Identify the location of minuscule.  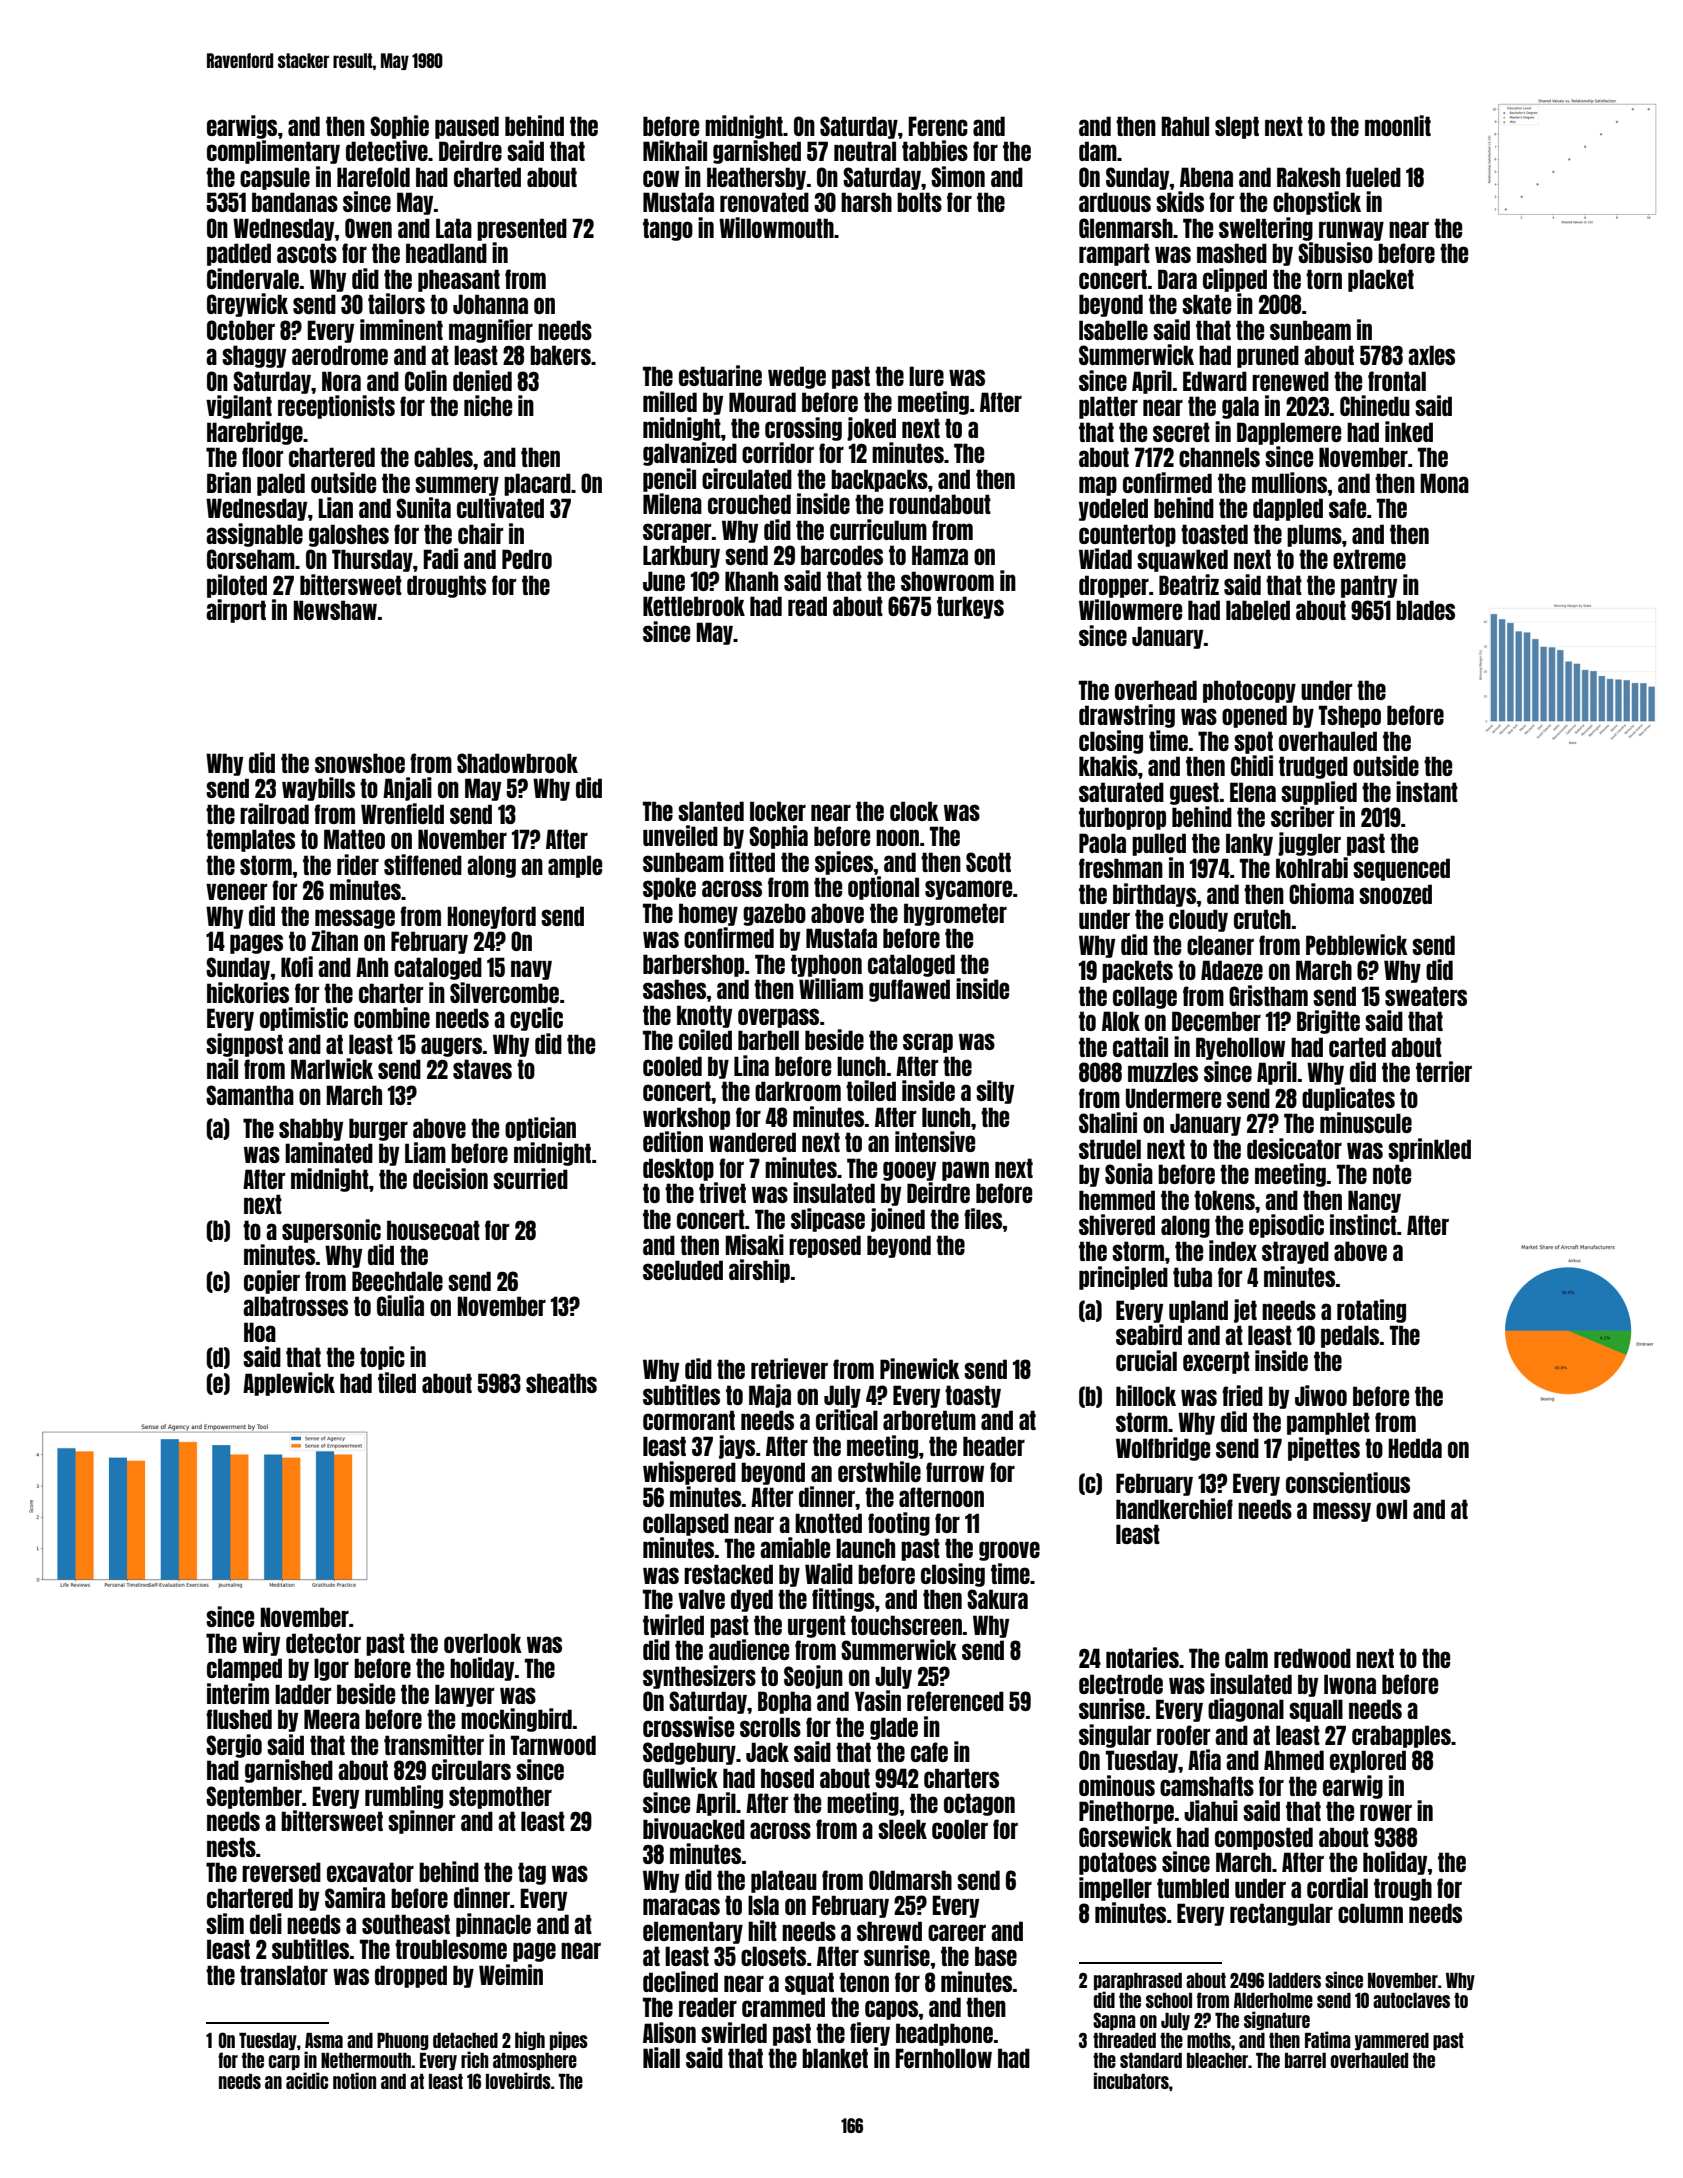
(1366, 1122).
